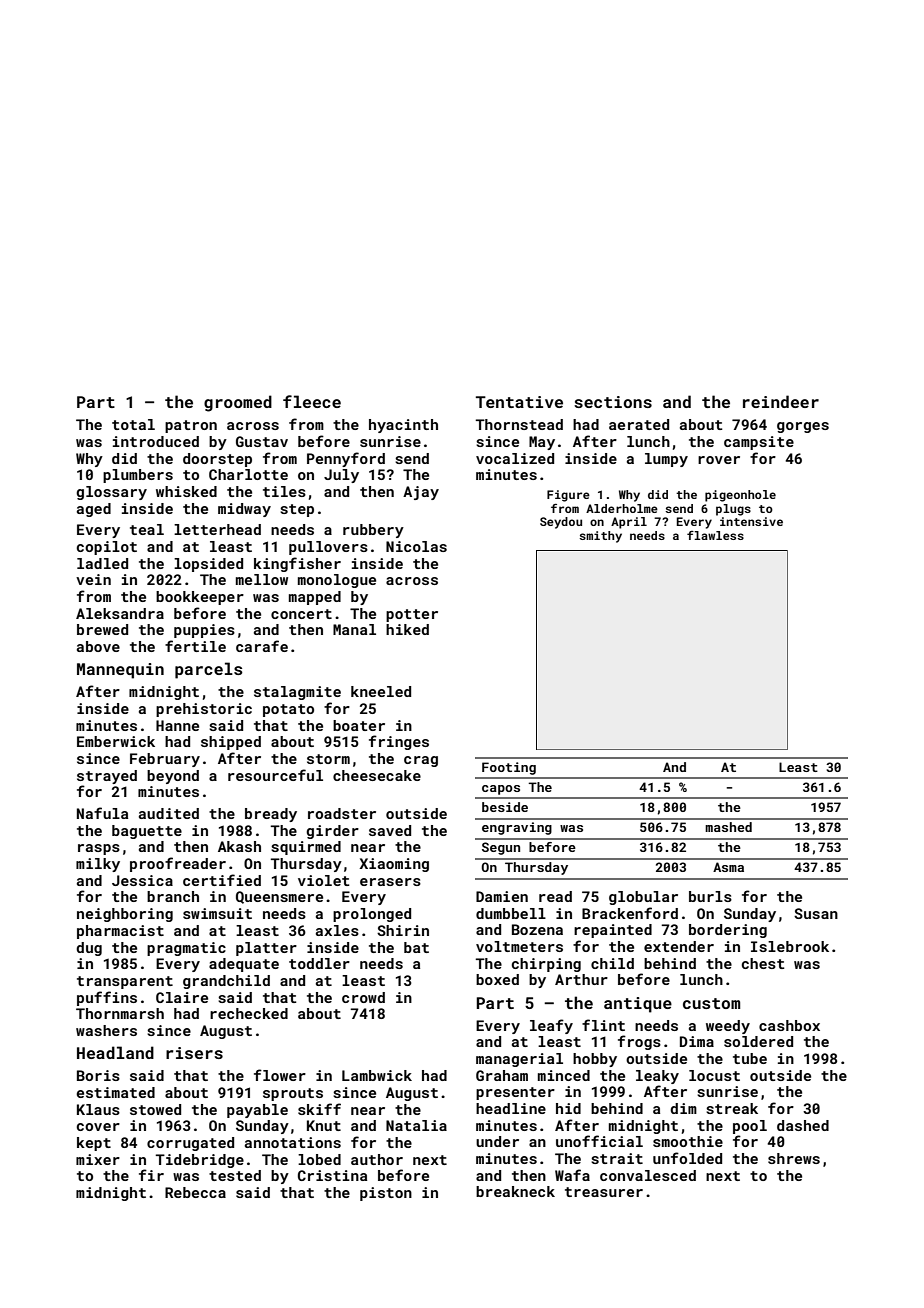 The image size is (924, 1308). Describe the element at coordinates (648, 1175) in the image. I see `convalesced` at that location.
